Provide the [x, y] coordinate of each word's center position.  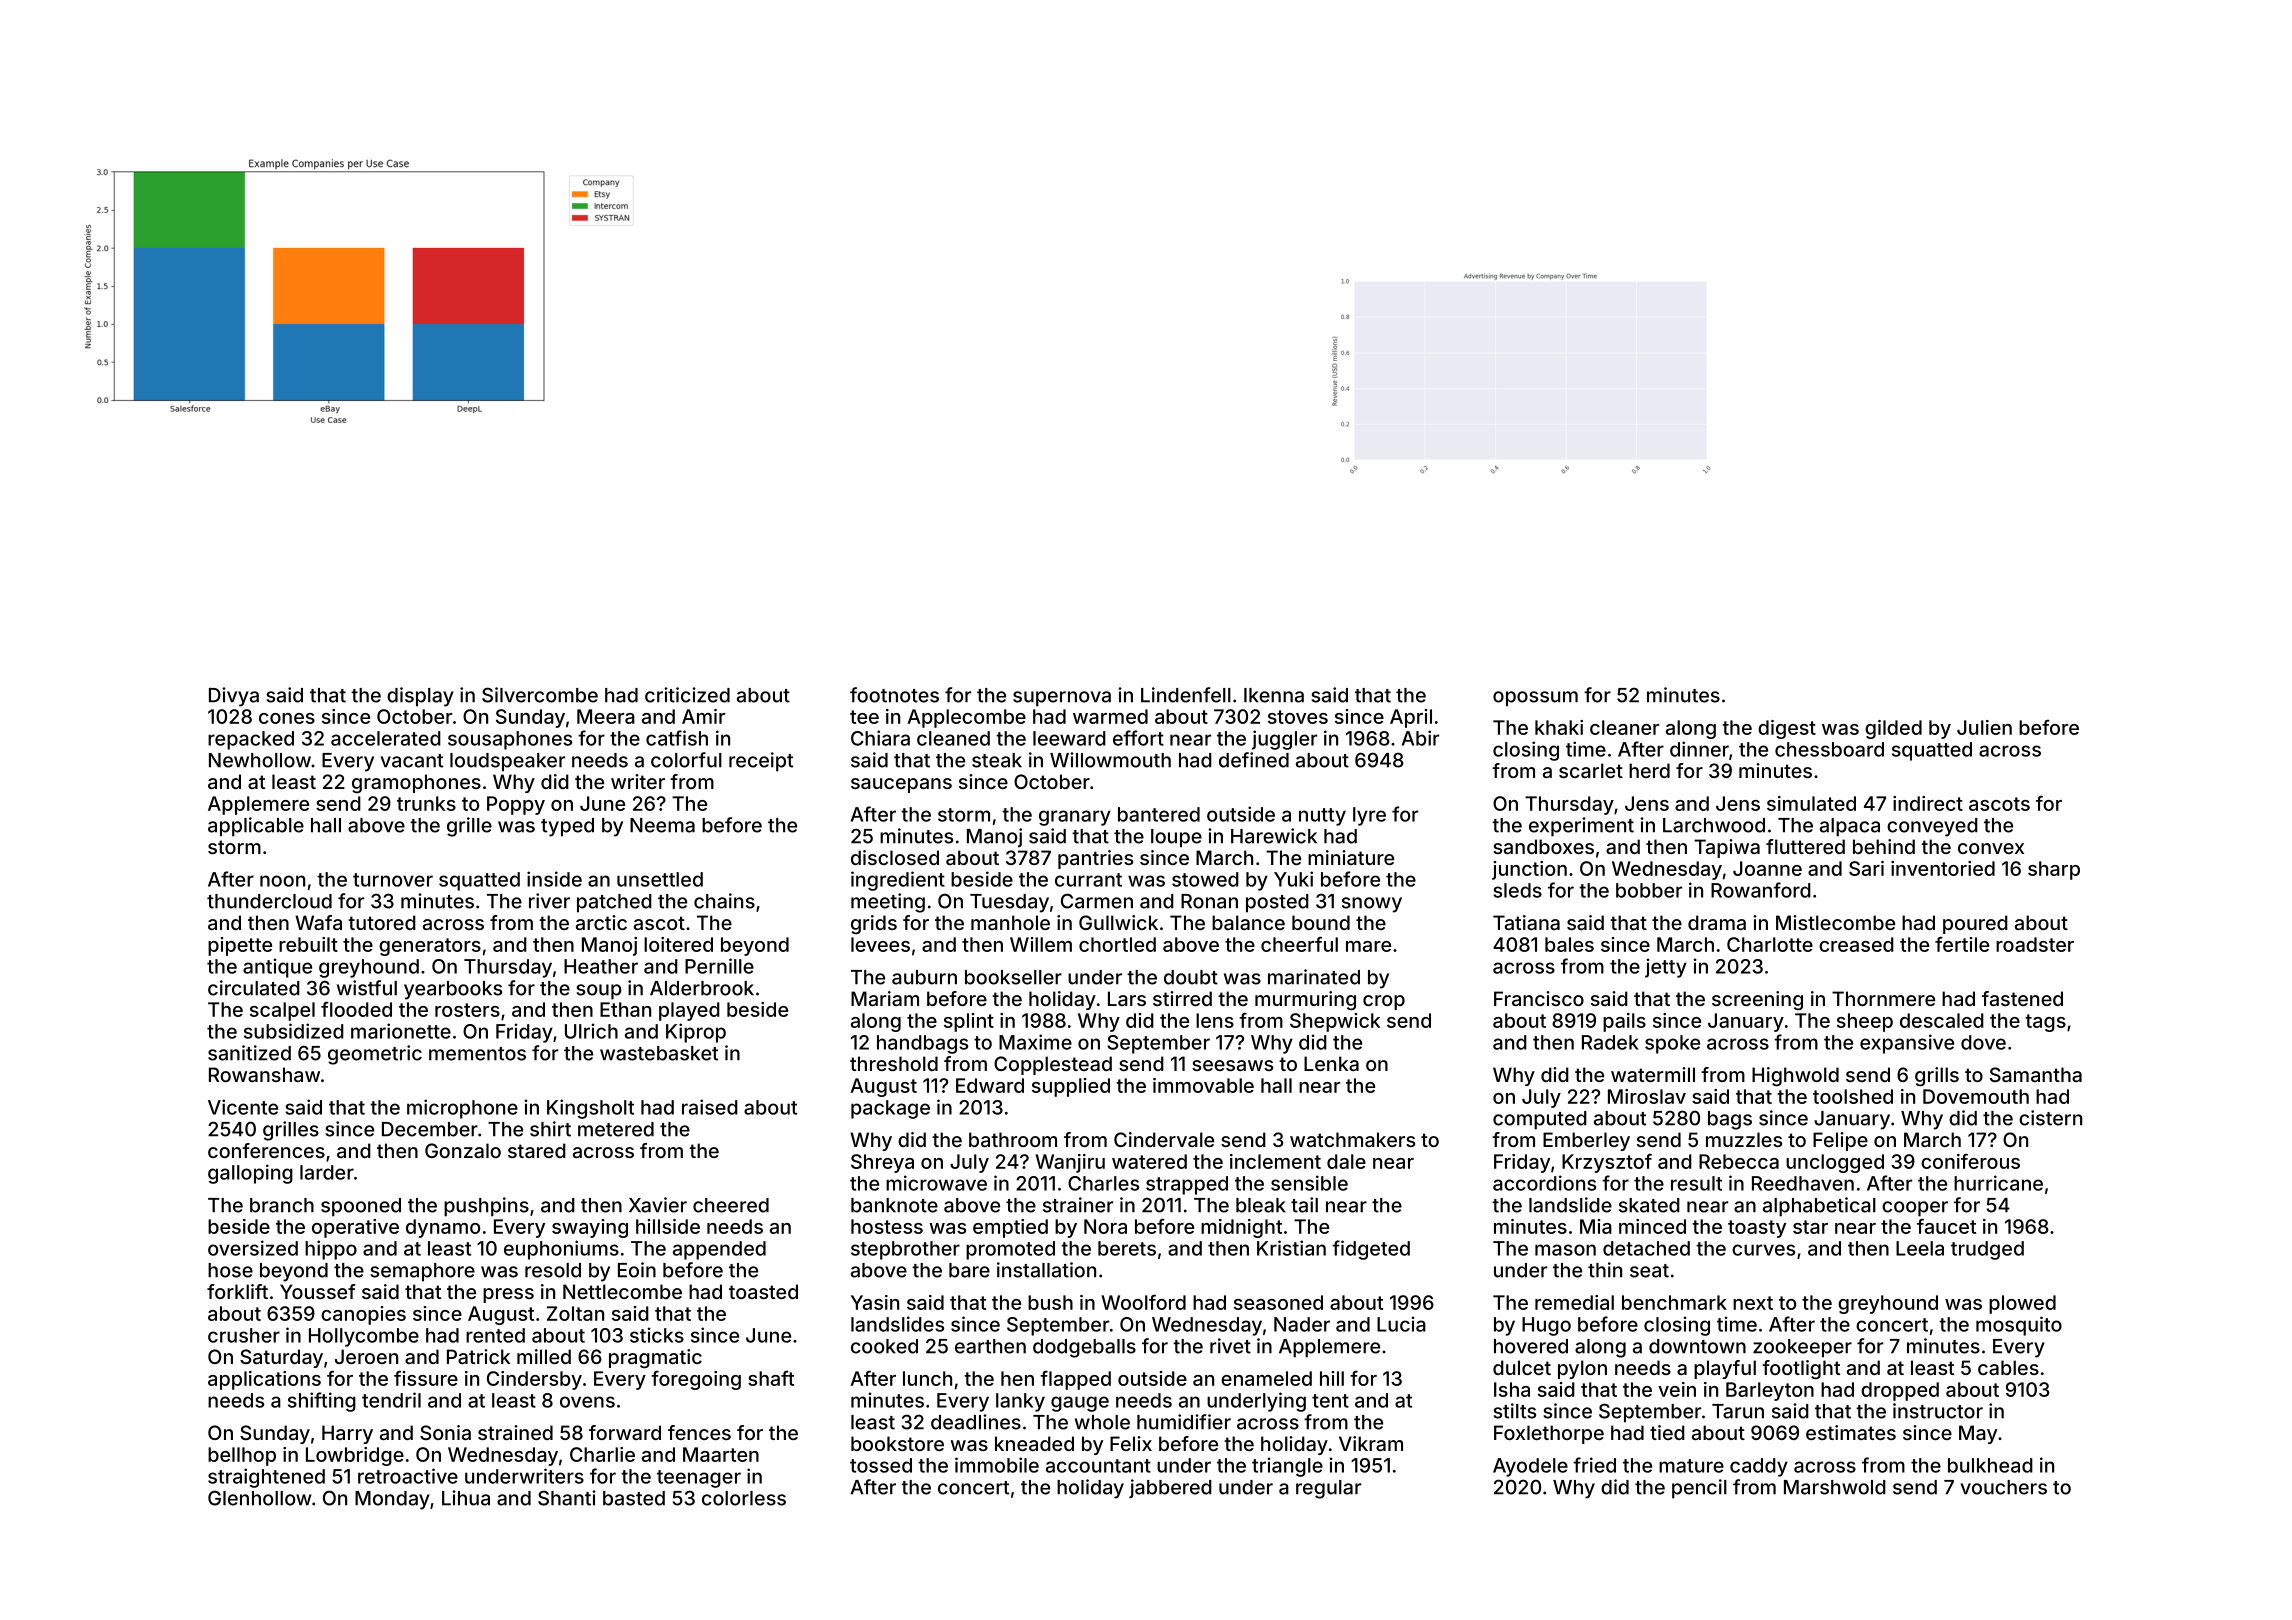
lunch [927, 1378]
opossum [1535, 699]
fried [1594, 1465]
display [420, 697]
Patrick [478, 1356]
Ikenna [1274, 695]
